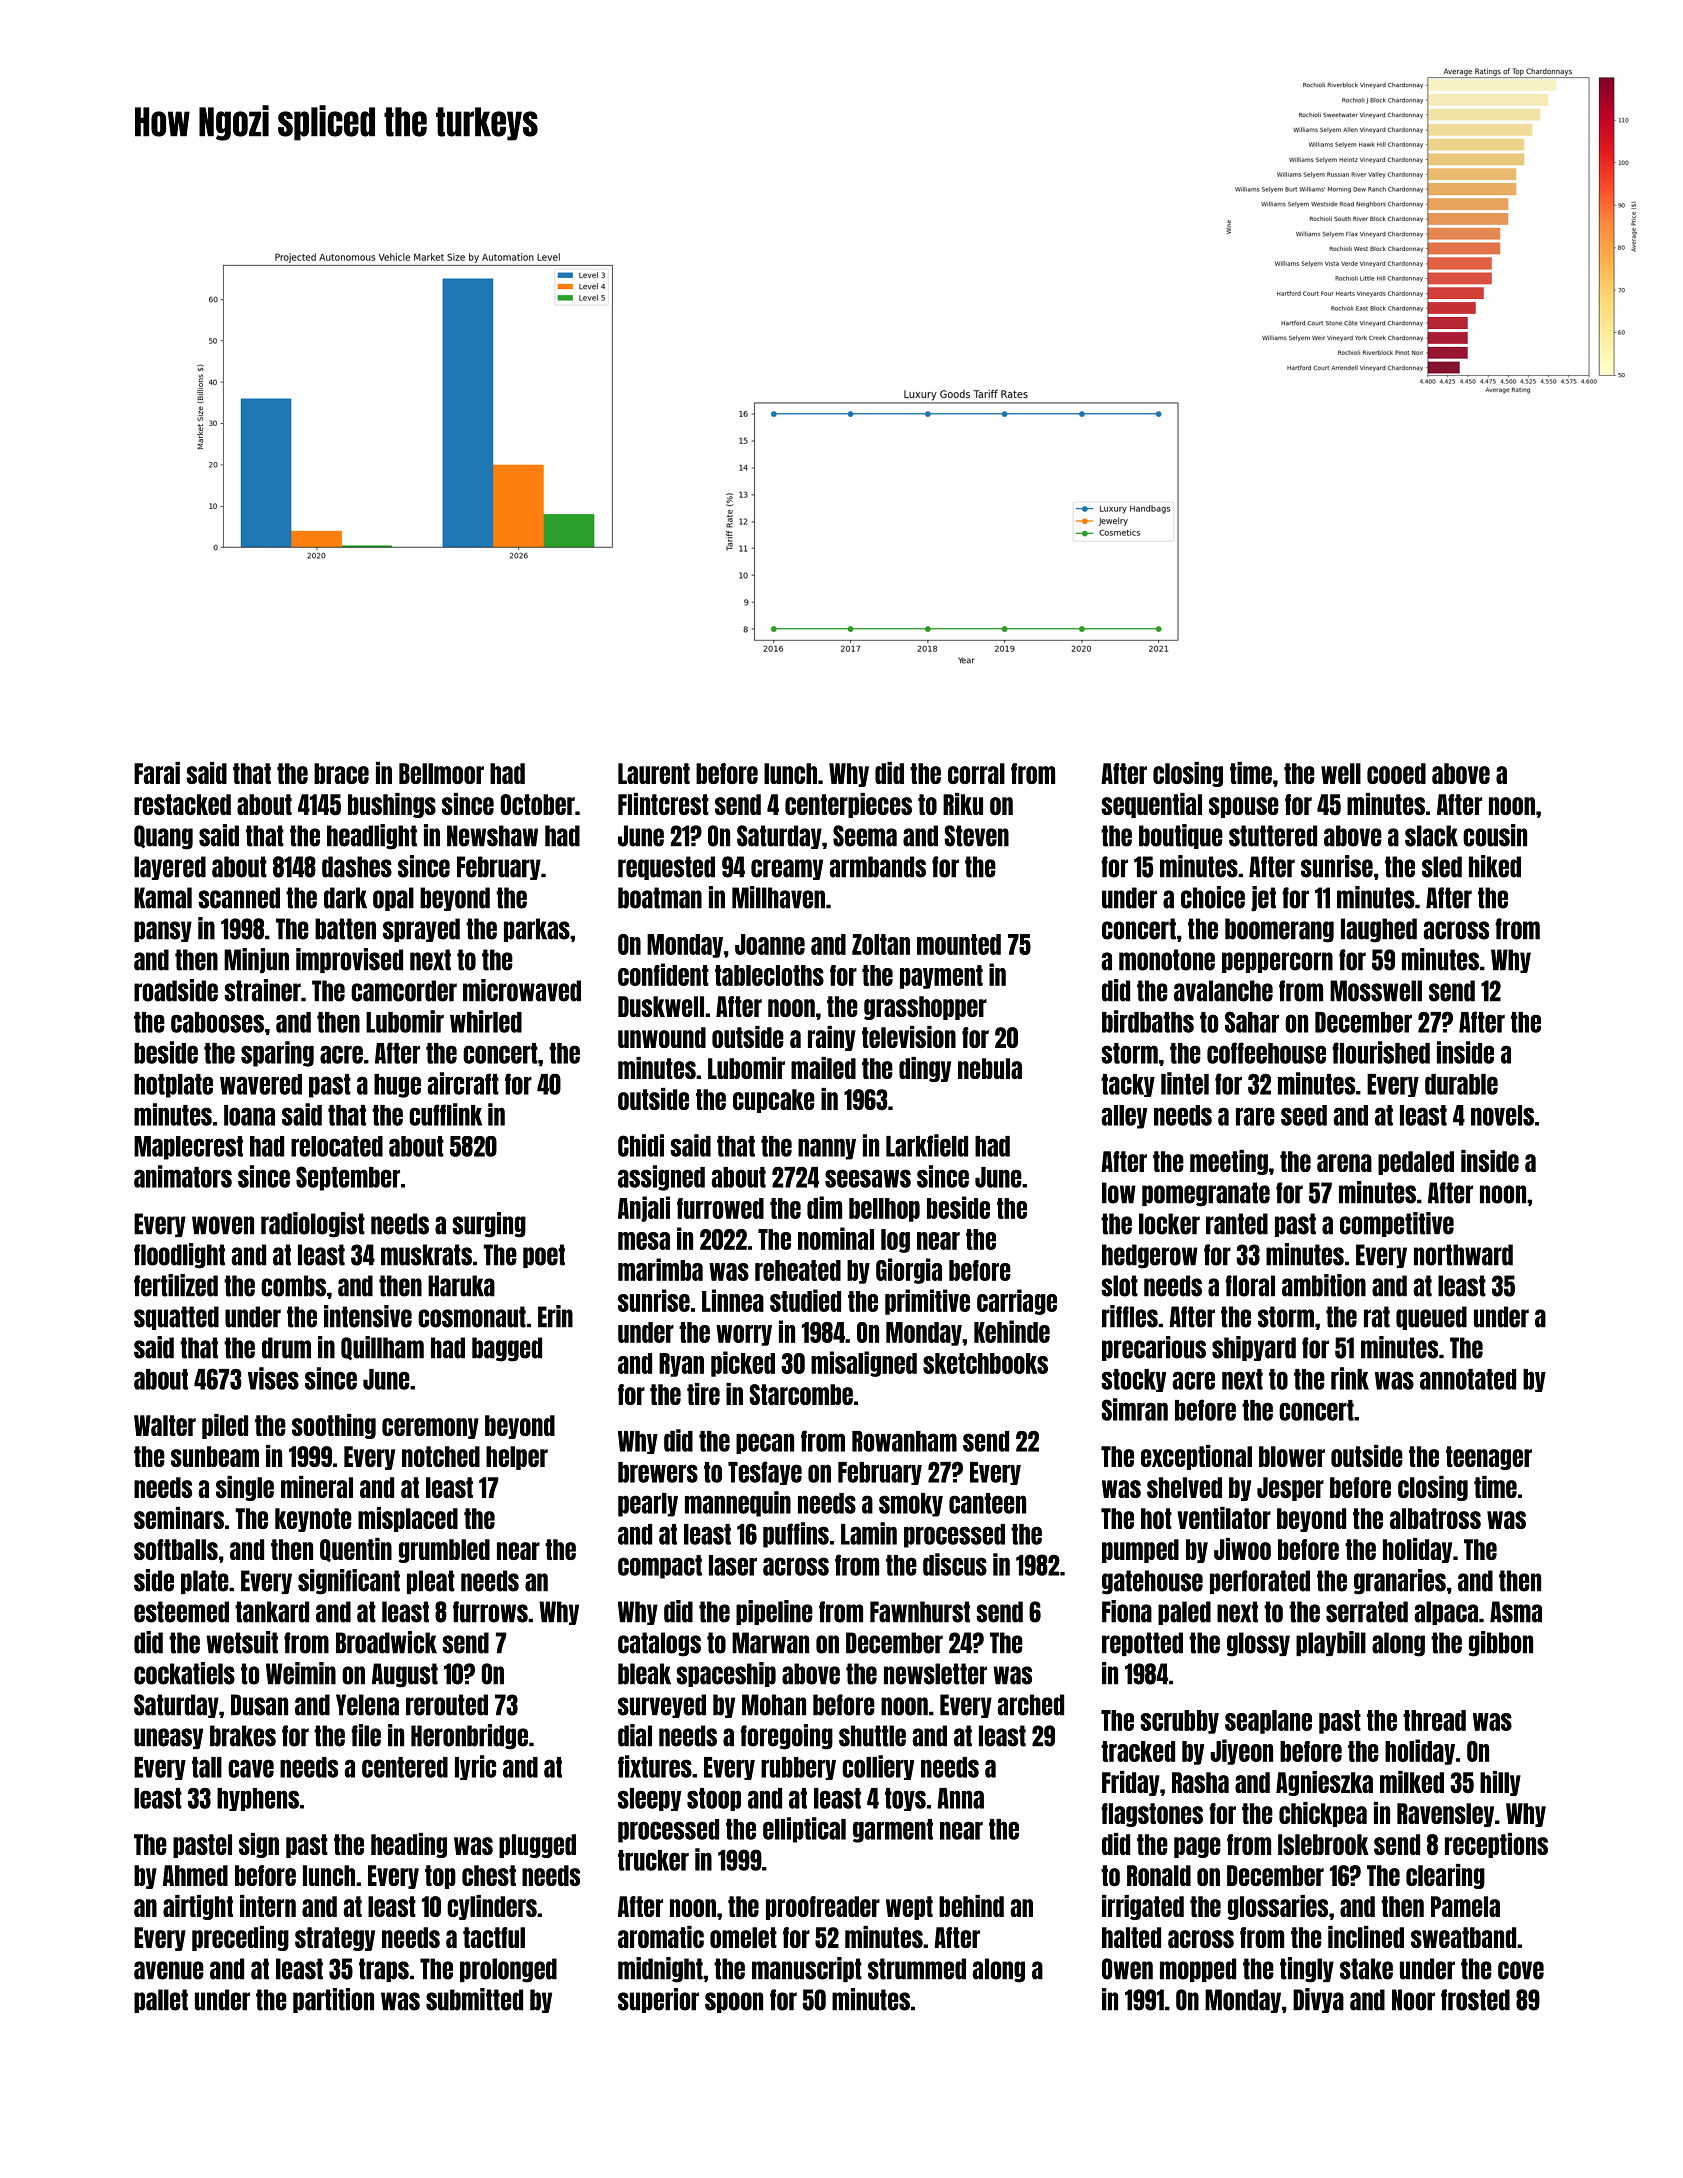  Describe the element at coordinates (366, 1735) in the screenshot. I see `file` at that location.
